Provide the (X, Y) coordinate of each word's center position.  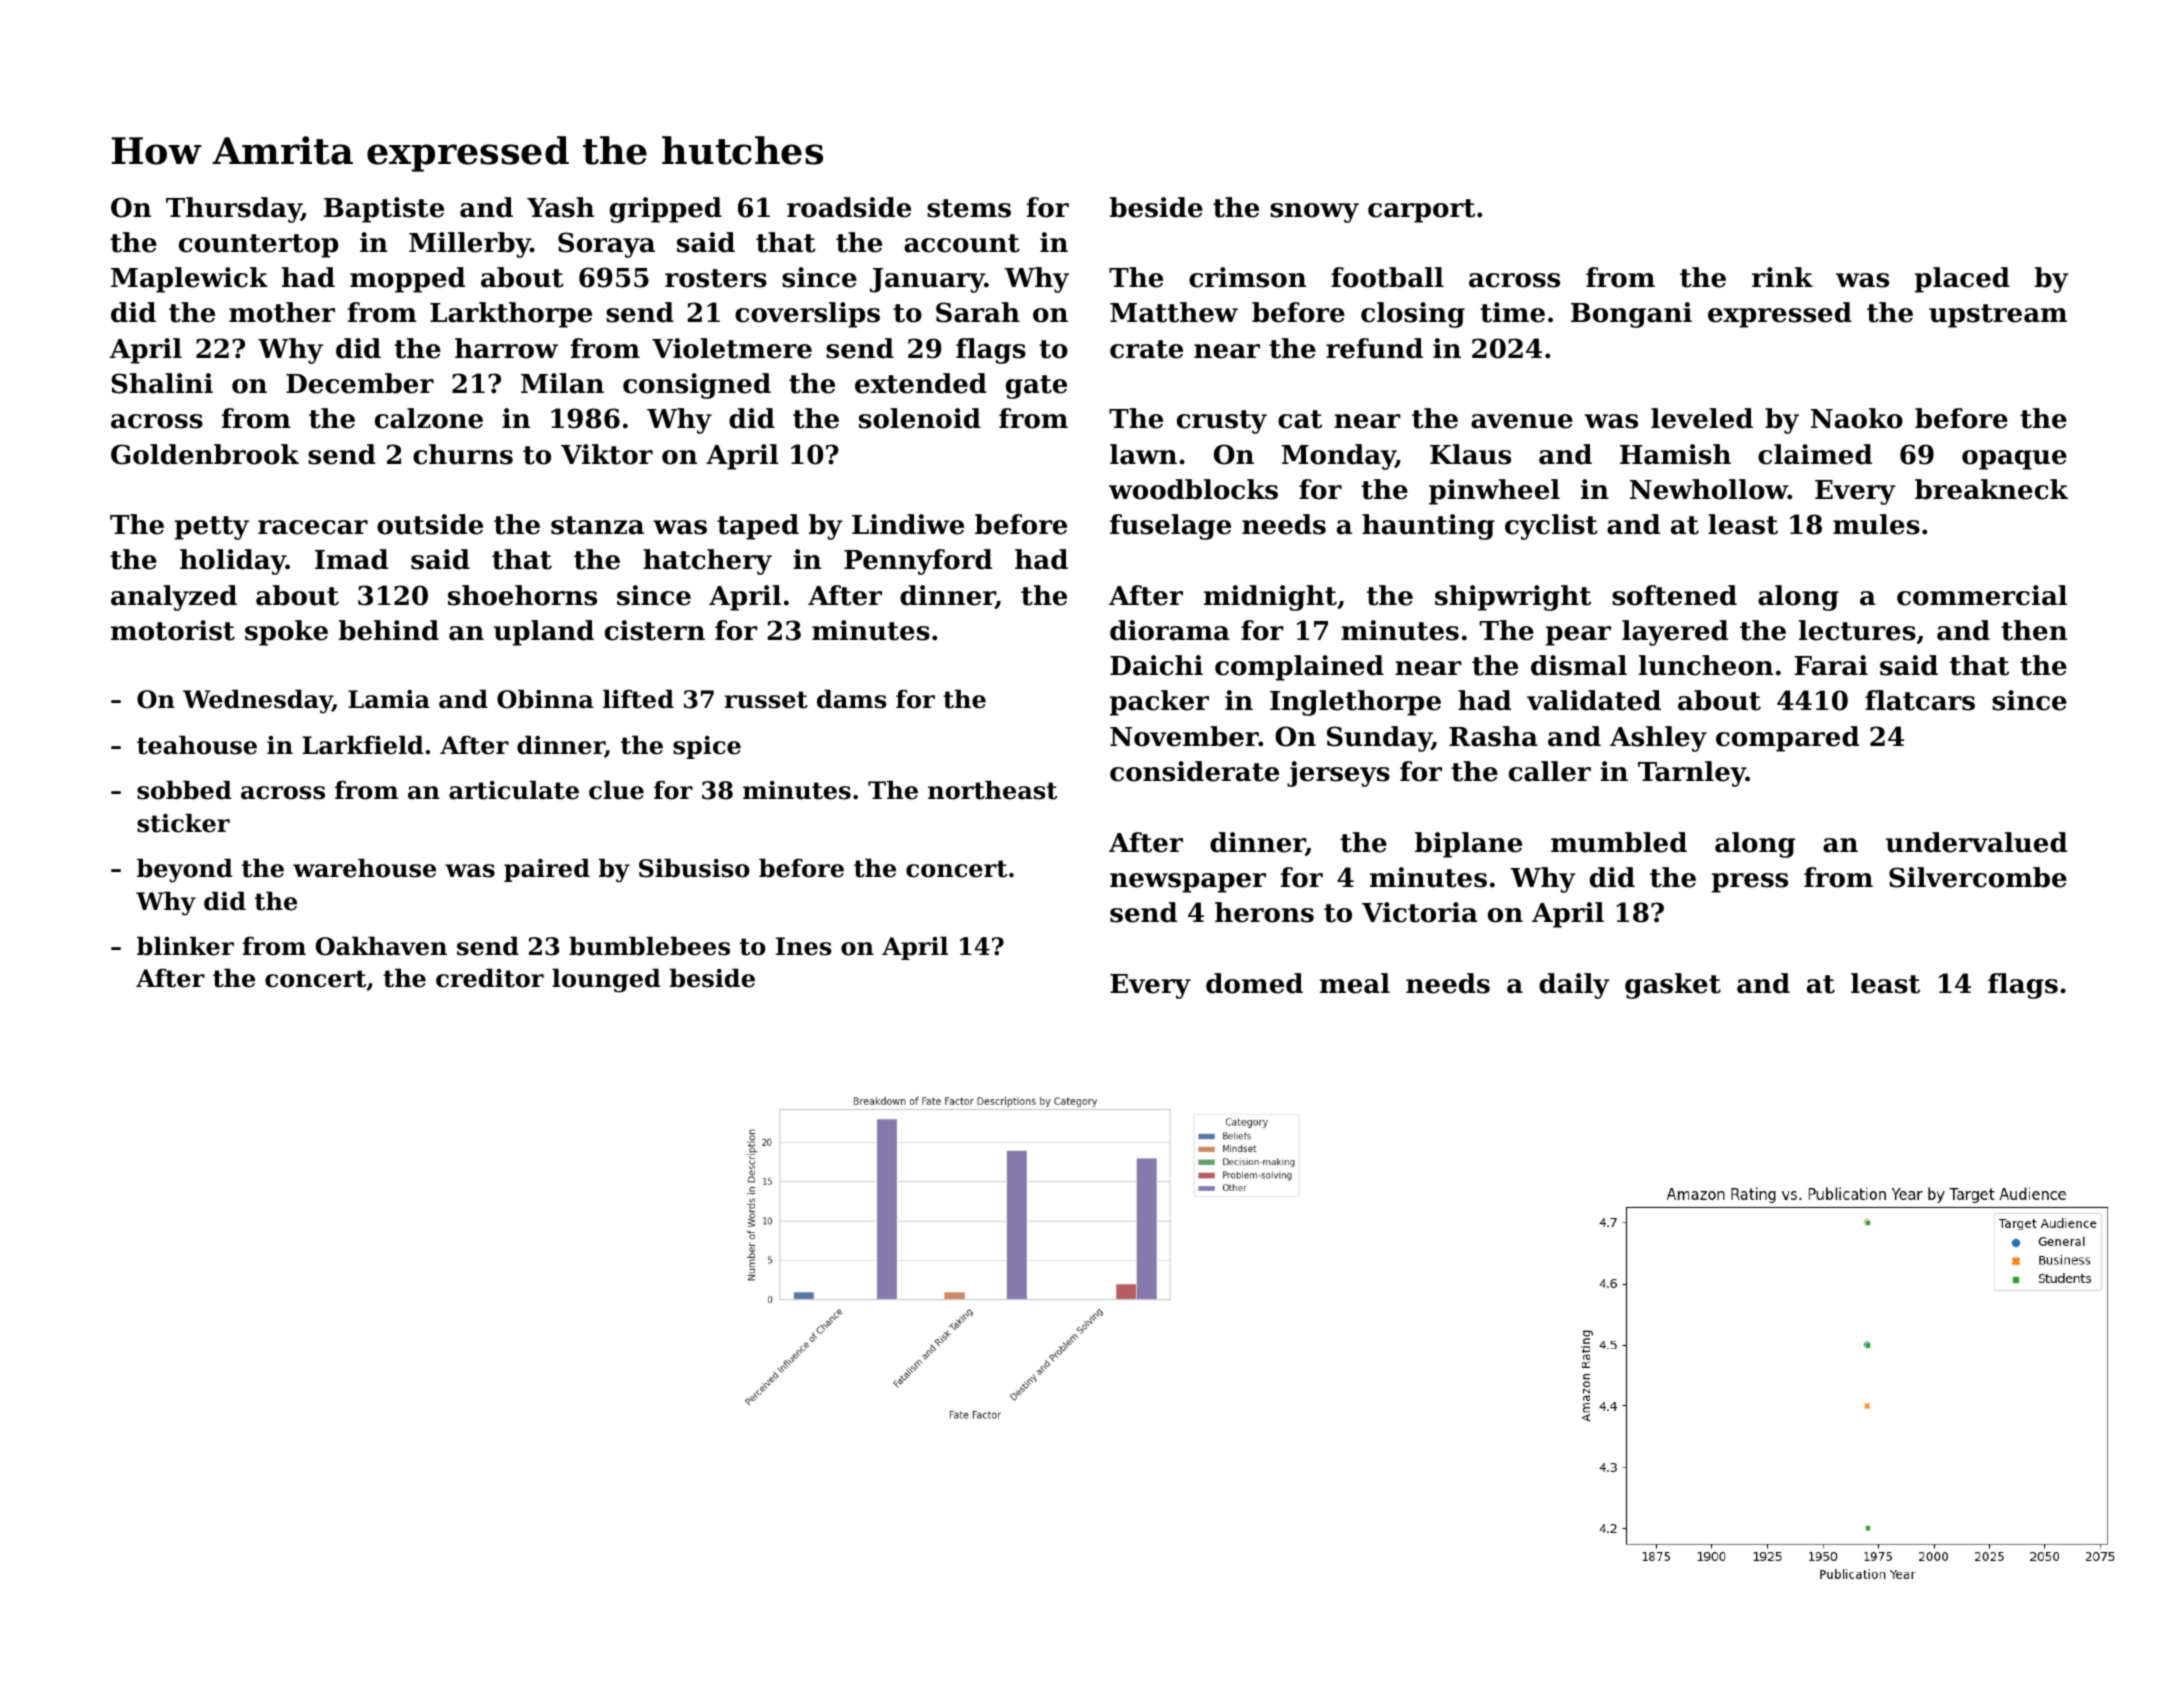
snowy (1314, 213)
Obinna (545, 699)
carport (1421, 211)
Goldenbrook (205, 454)
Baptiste (384, 210)
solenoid (920, 418)
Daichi (1156, 665)
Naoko (1857, 418)
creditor (490, 978)
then (2034, 630)
